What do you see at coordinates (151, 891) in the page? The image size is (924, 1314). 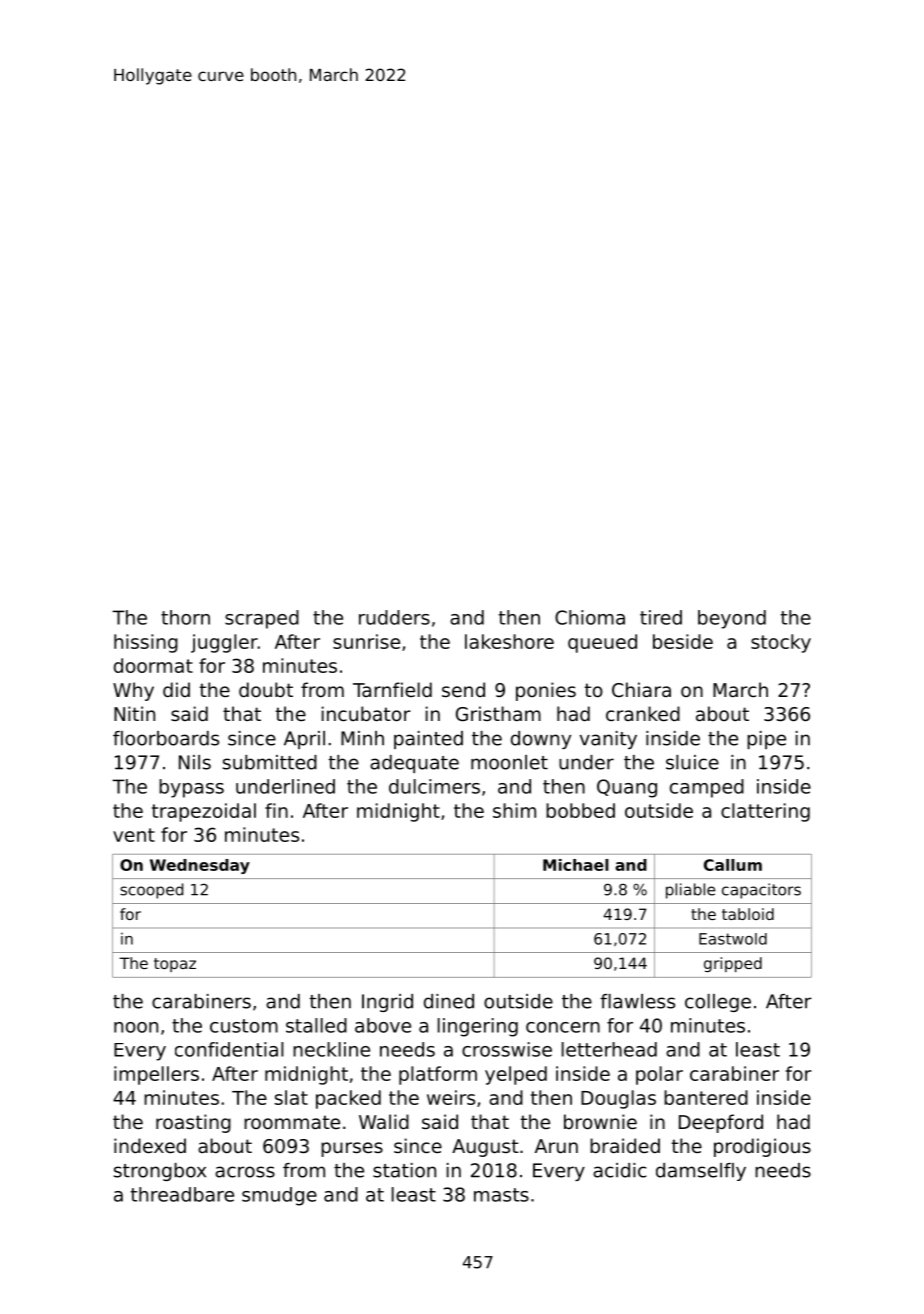 I see `scooped` at bounding box center [151, 891].
